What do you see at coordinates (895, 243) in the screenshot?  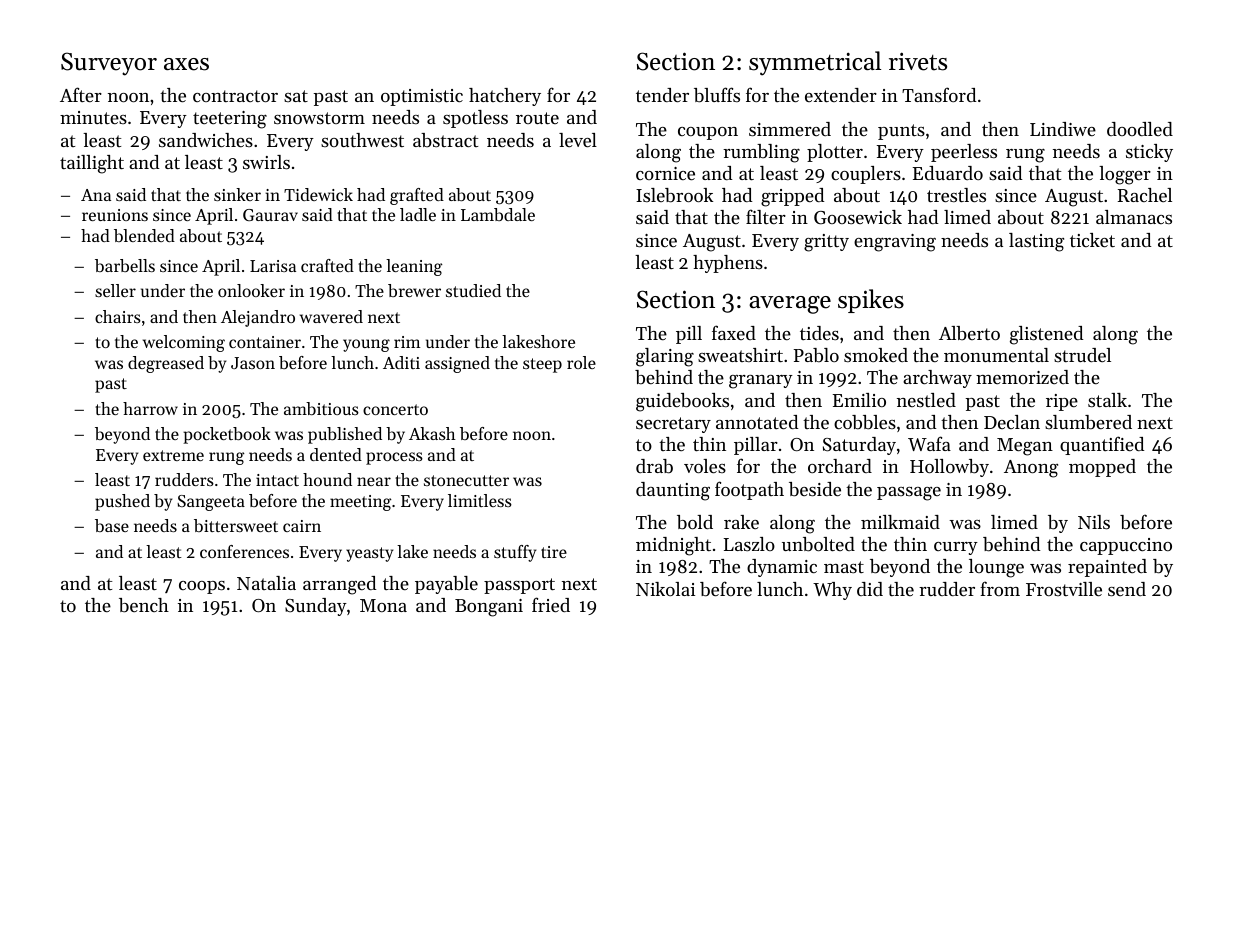 I see `engraving` at bounding box center [895, 243].
